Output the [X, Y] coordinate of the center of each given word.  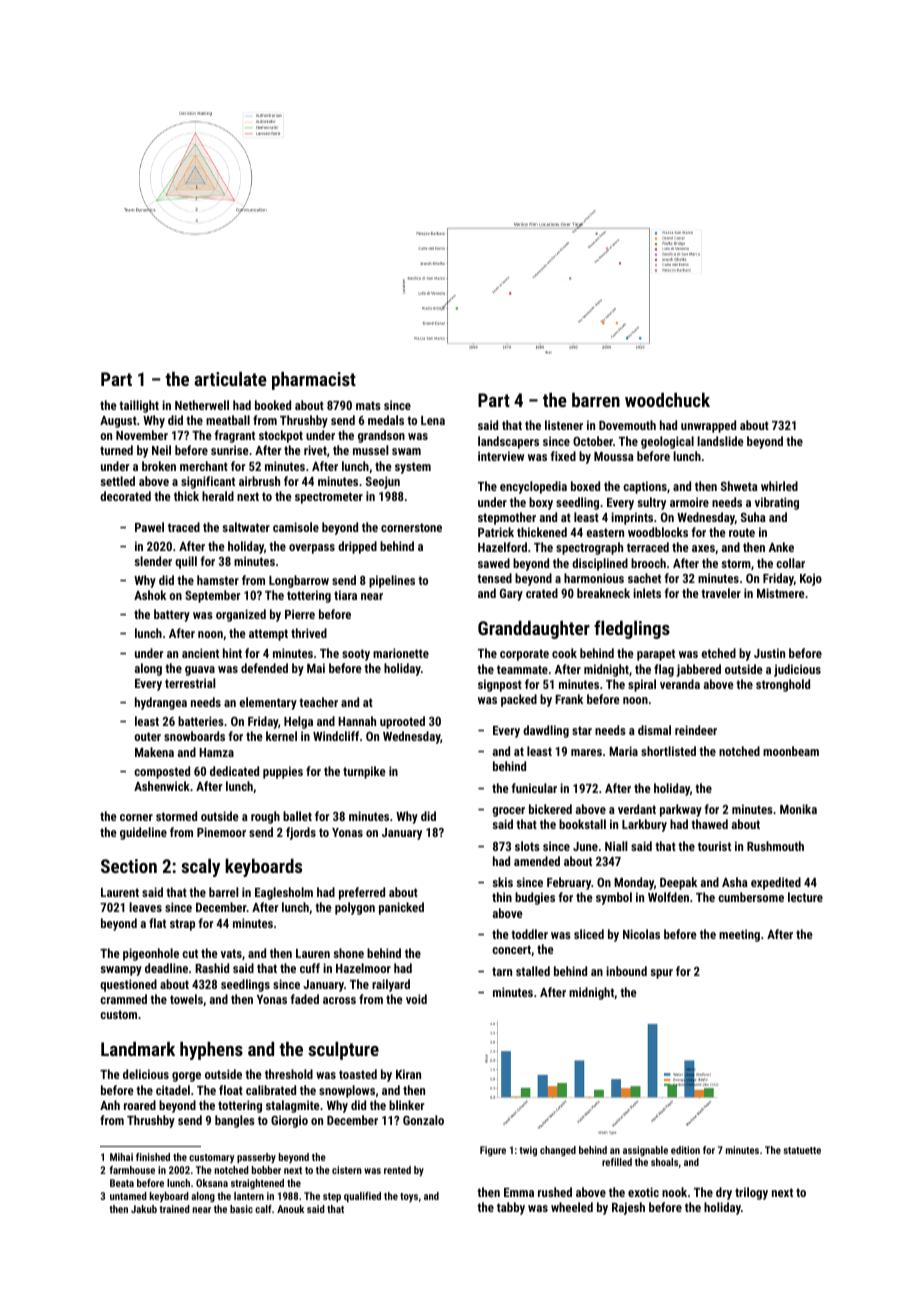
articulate [230, 379]
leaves [145, 907]
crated [542, 593]
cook [564, 653]
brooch [648, 563]
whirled [779, 486]
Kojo [811, 579]
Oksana [212, 1183]
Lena [433, 420]
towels [186, 999]
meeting [739, 935]
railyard [391, 985]
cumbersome [751, 897]
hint [232, 653]
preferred [362, 893]
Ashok [150, 595]
